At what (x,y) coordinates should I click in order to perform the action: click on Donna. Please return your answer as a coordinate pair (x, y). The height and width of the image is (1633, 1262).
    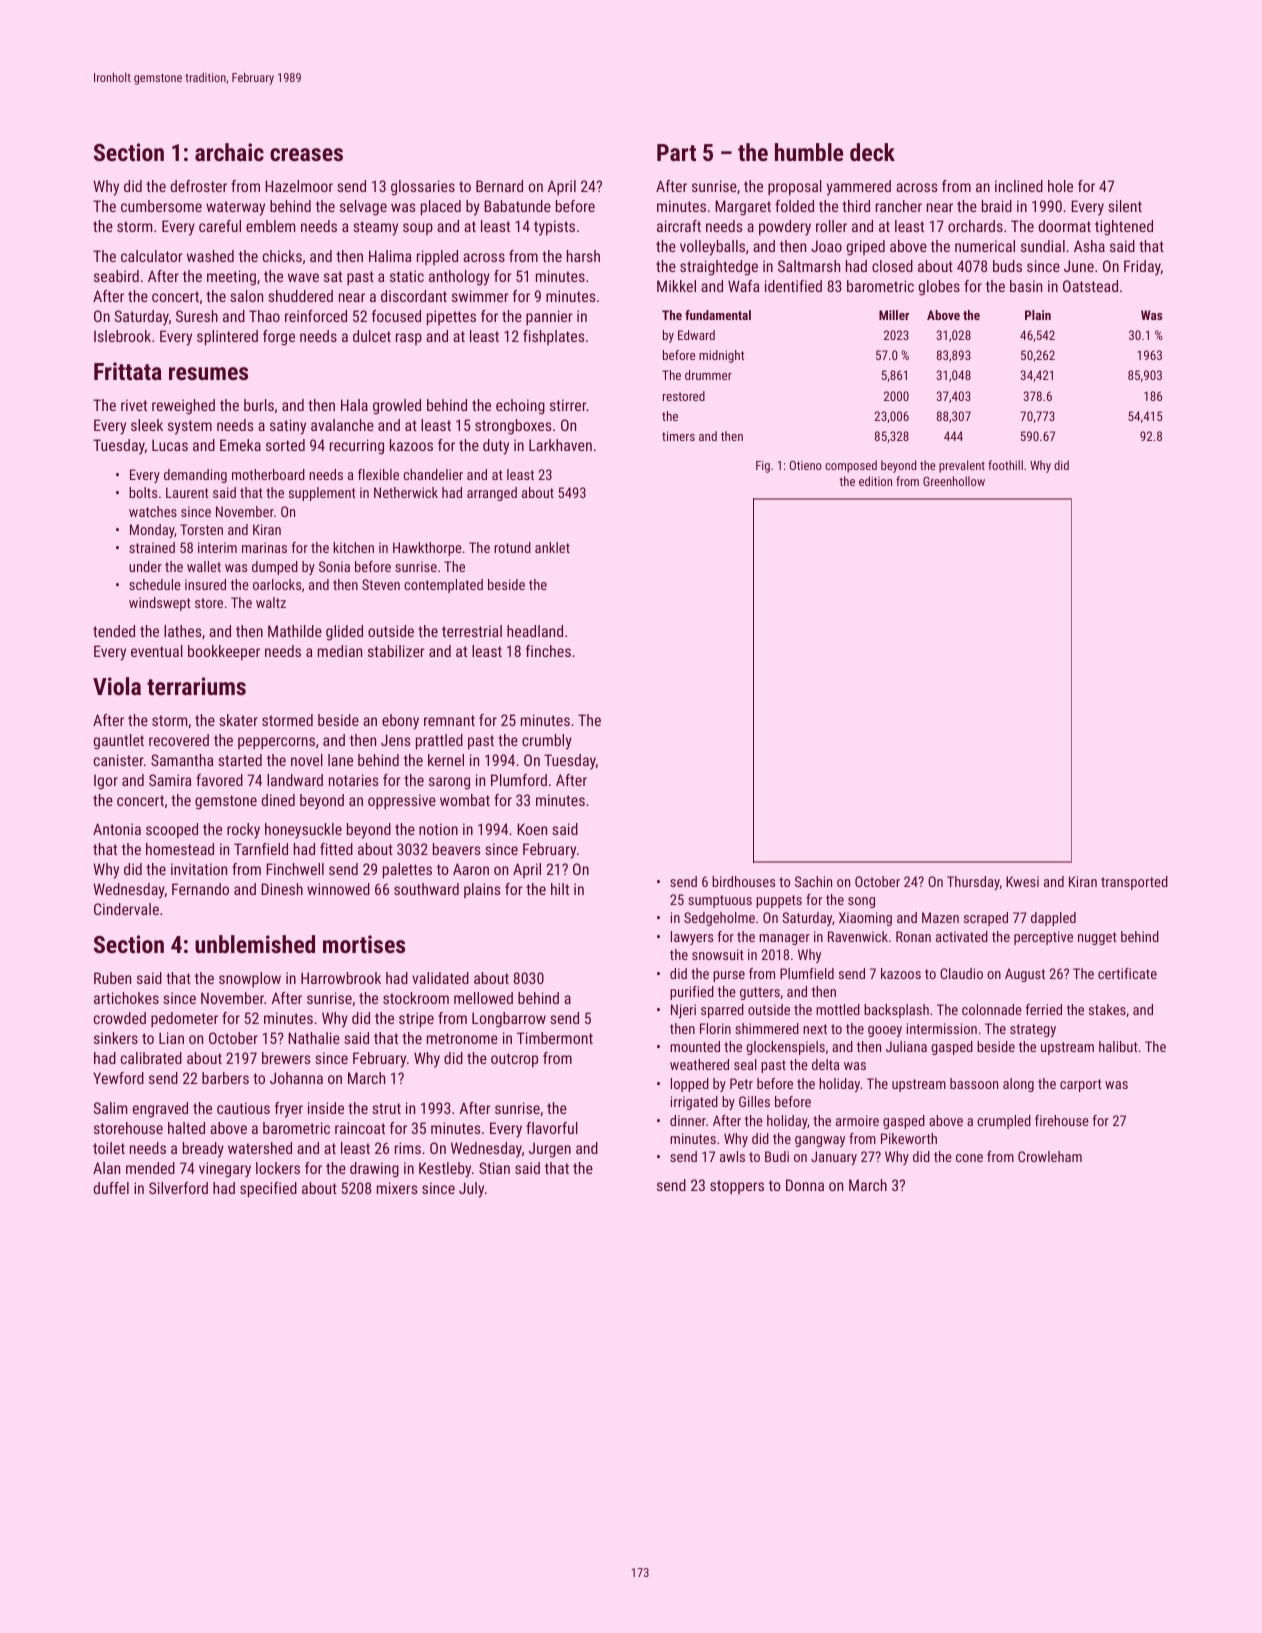
    Looking at the image, I should click on (805, 1185).
